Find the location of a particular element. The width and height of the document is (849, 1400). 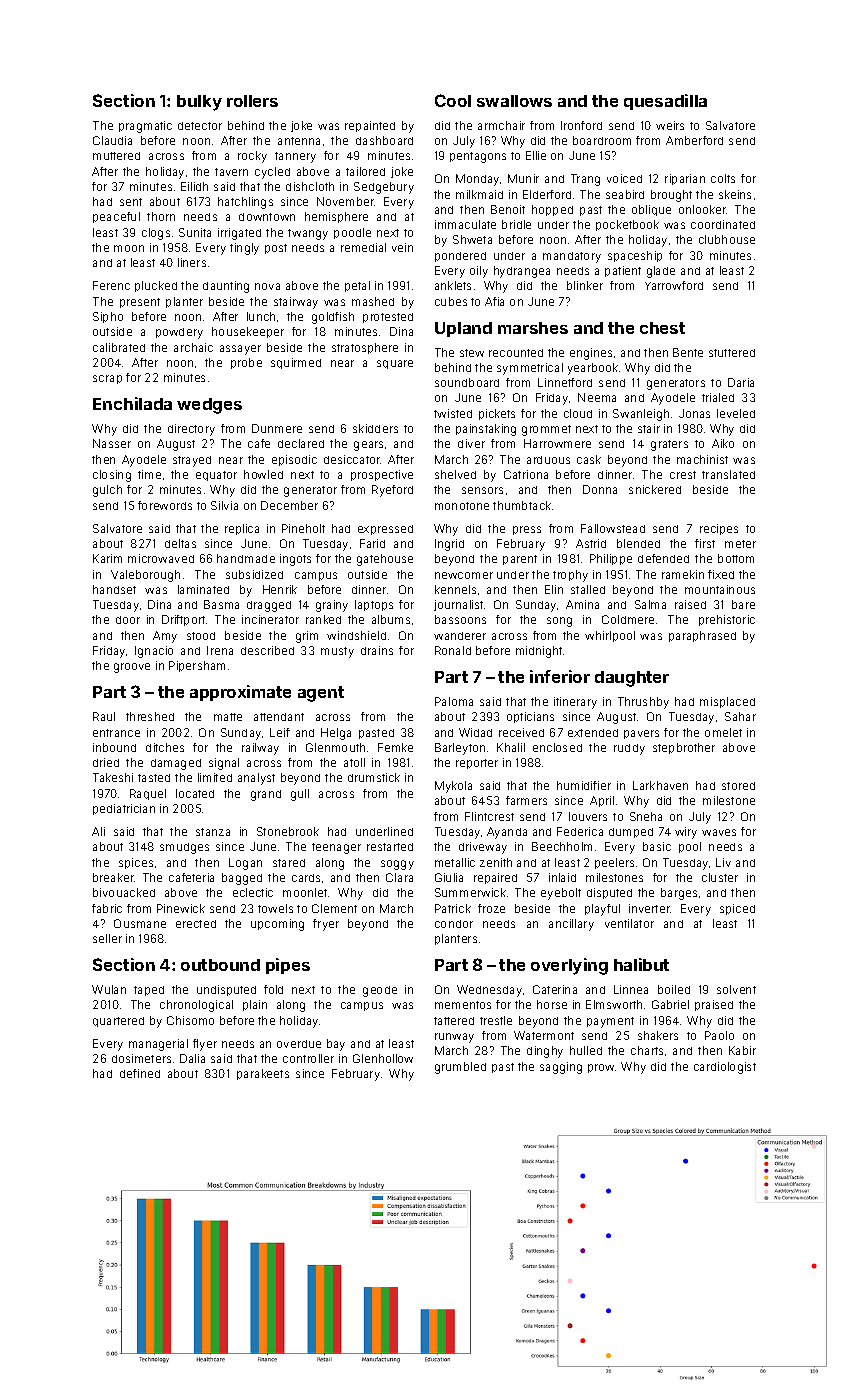

Paloma is located at coordinates (454, 701).
